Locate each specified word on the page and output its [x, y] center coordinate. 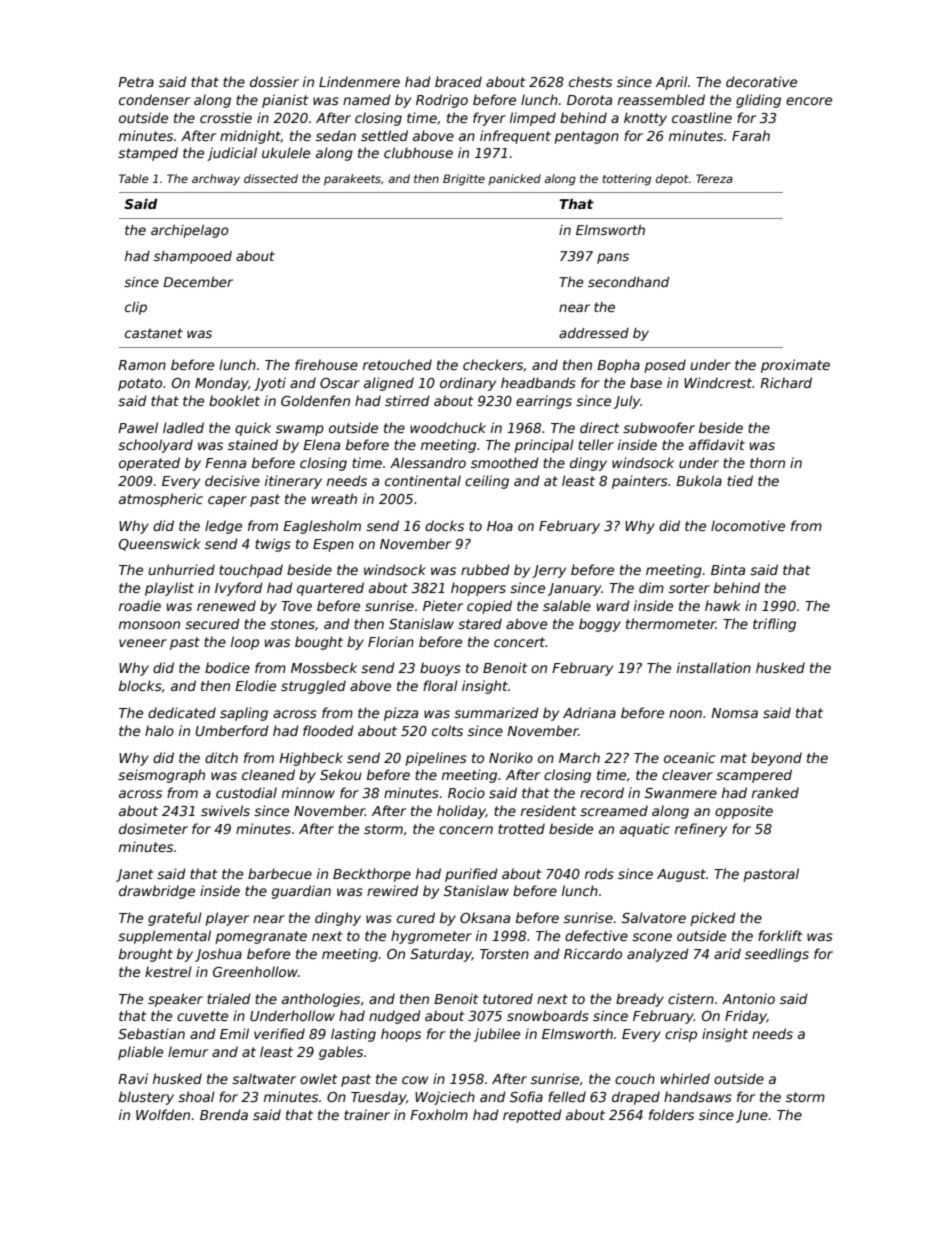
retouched [397, 364]
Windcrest [718, 382]
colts [447, 730]
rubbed [485, 569]
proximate [795, 366]
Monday [221, 384]
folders [671, 1114]
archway [216, 180]
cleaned [268, 774]
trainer [367, 1114]
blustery [146, 1098]
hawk [723, 605]
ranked [775, 792]
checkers [493, 364]
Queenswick [160, 544]
